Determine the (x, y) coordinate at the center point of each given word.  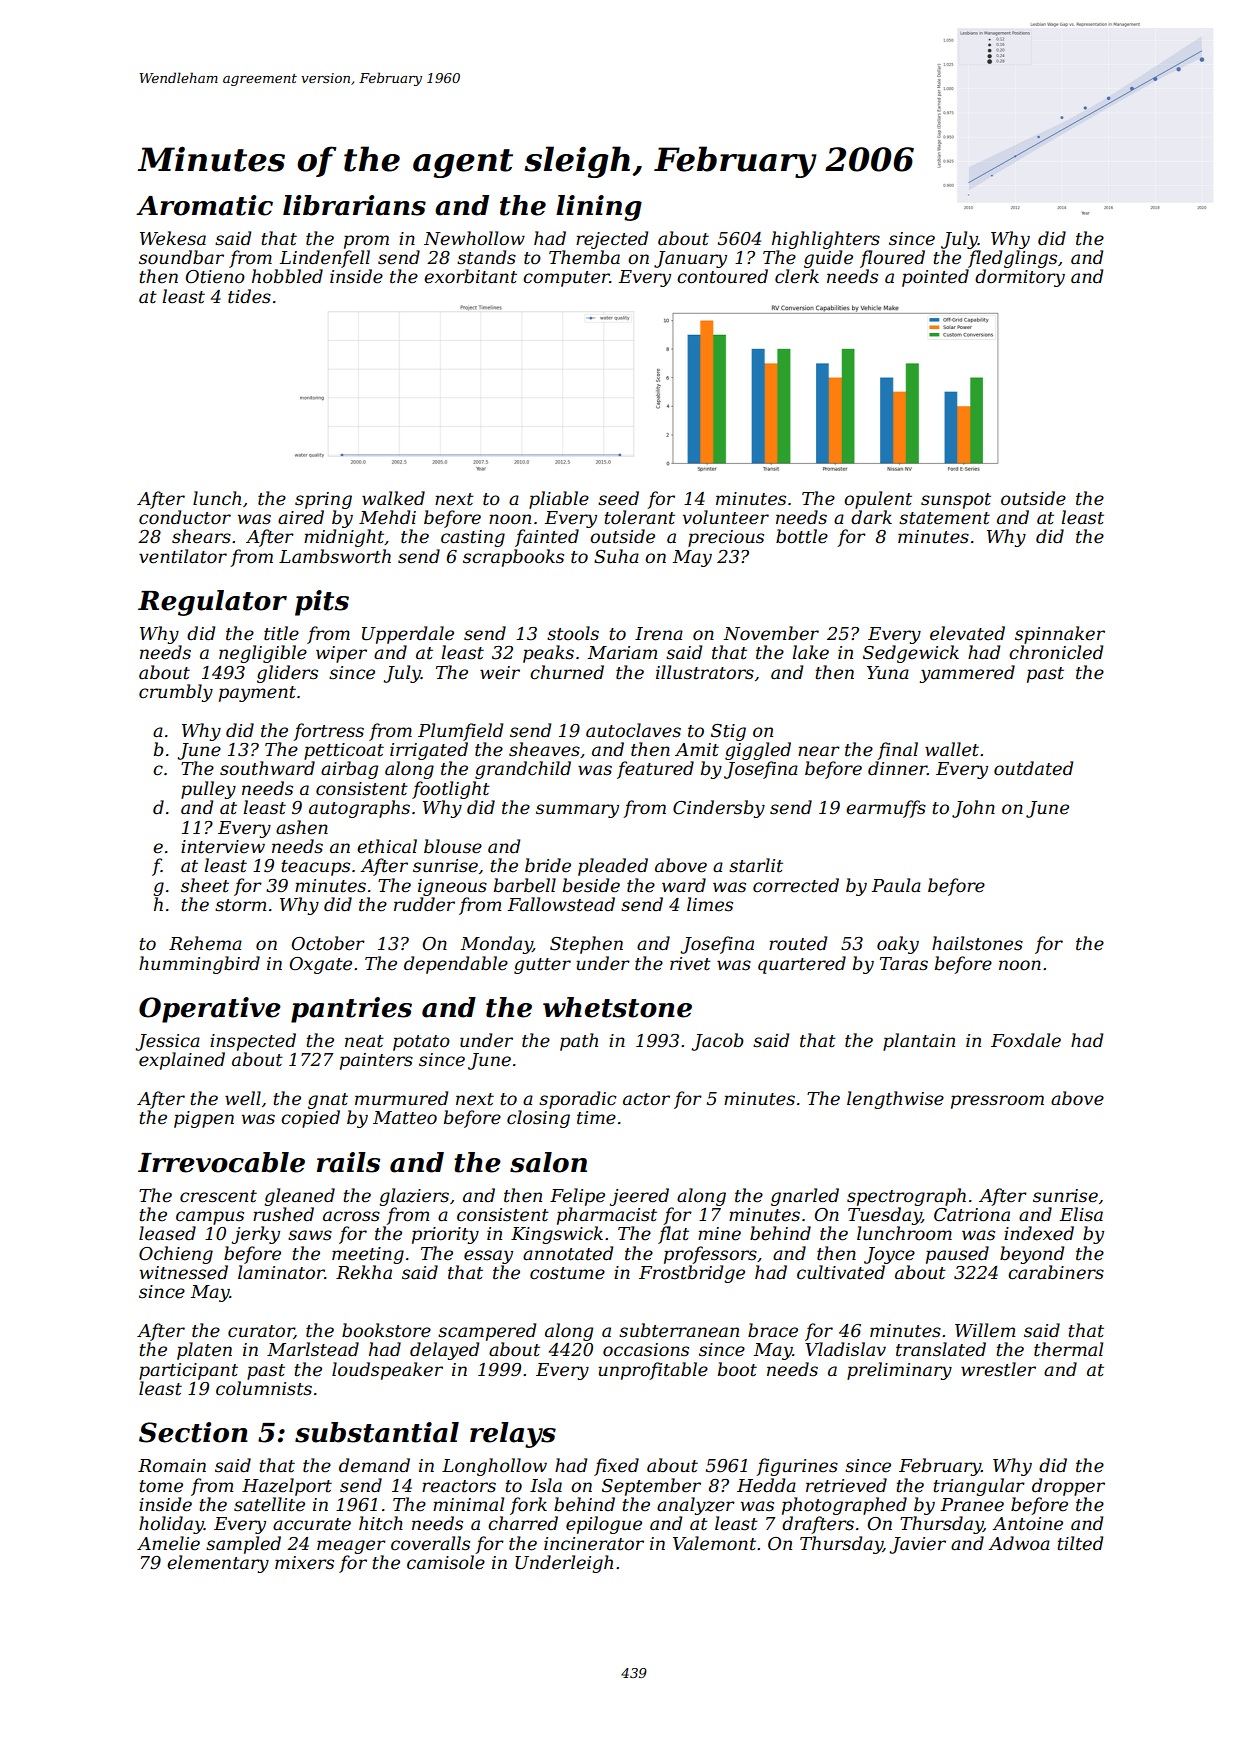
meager (351, 1547)
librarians (354, 205)
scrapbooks (513, 558)
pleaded (613, 867)
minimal (468, 1504)
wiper (341, 654)
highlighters (826, 240)
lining (599, 208)
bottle (802, 536)
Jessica (167, 1042)
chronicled (1056, 652)
